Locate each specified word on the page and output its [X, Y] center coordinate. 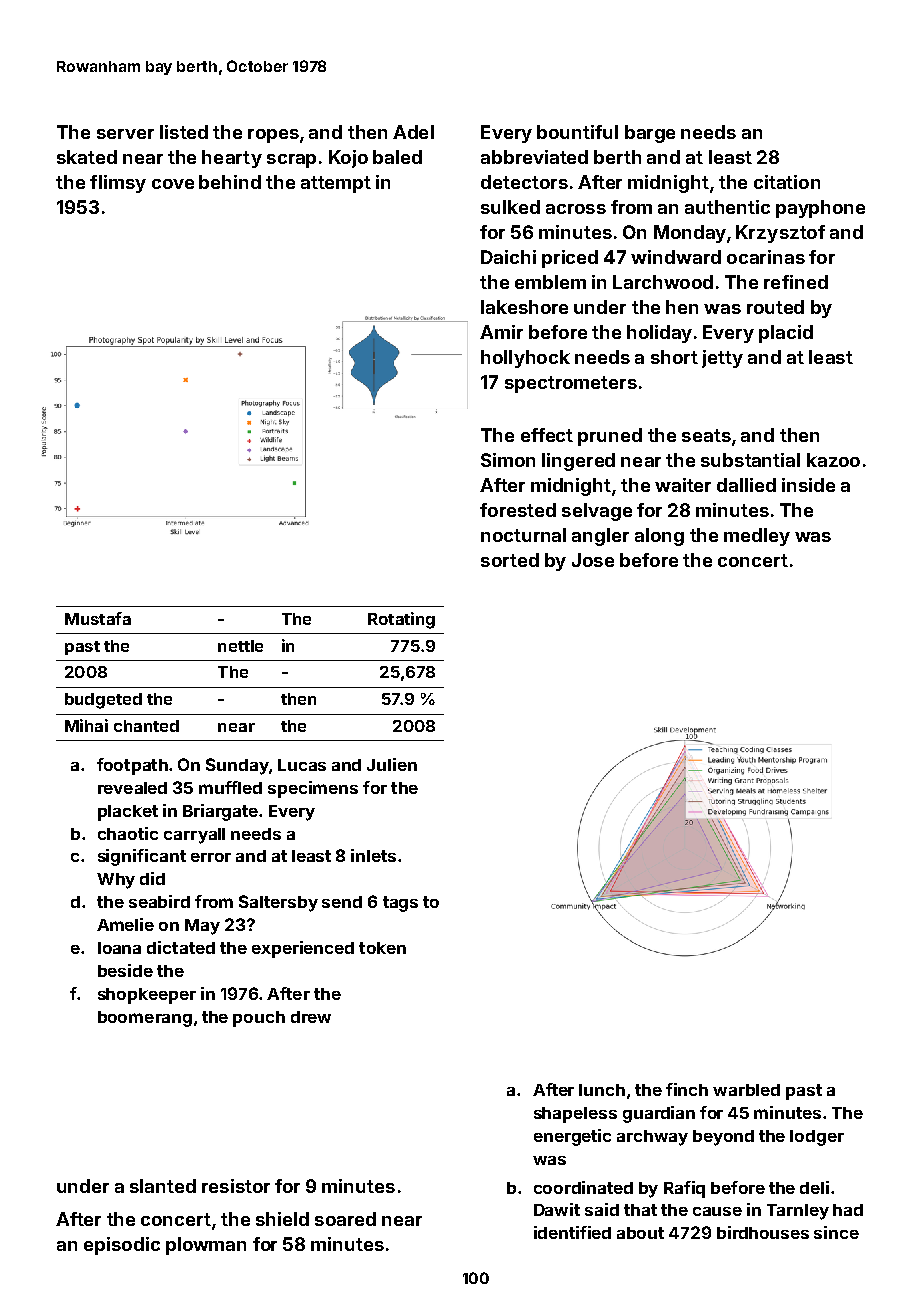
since [836, 1232]
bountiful [577, 132]
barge [650, 134]
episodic [122, 1246]
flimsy [118, 184]
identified [572, 1232]
